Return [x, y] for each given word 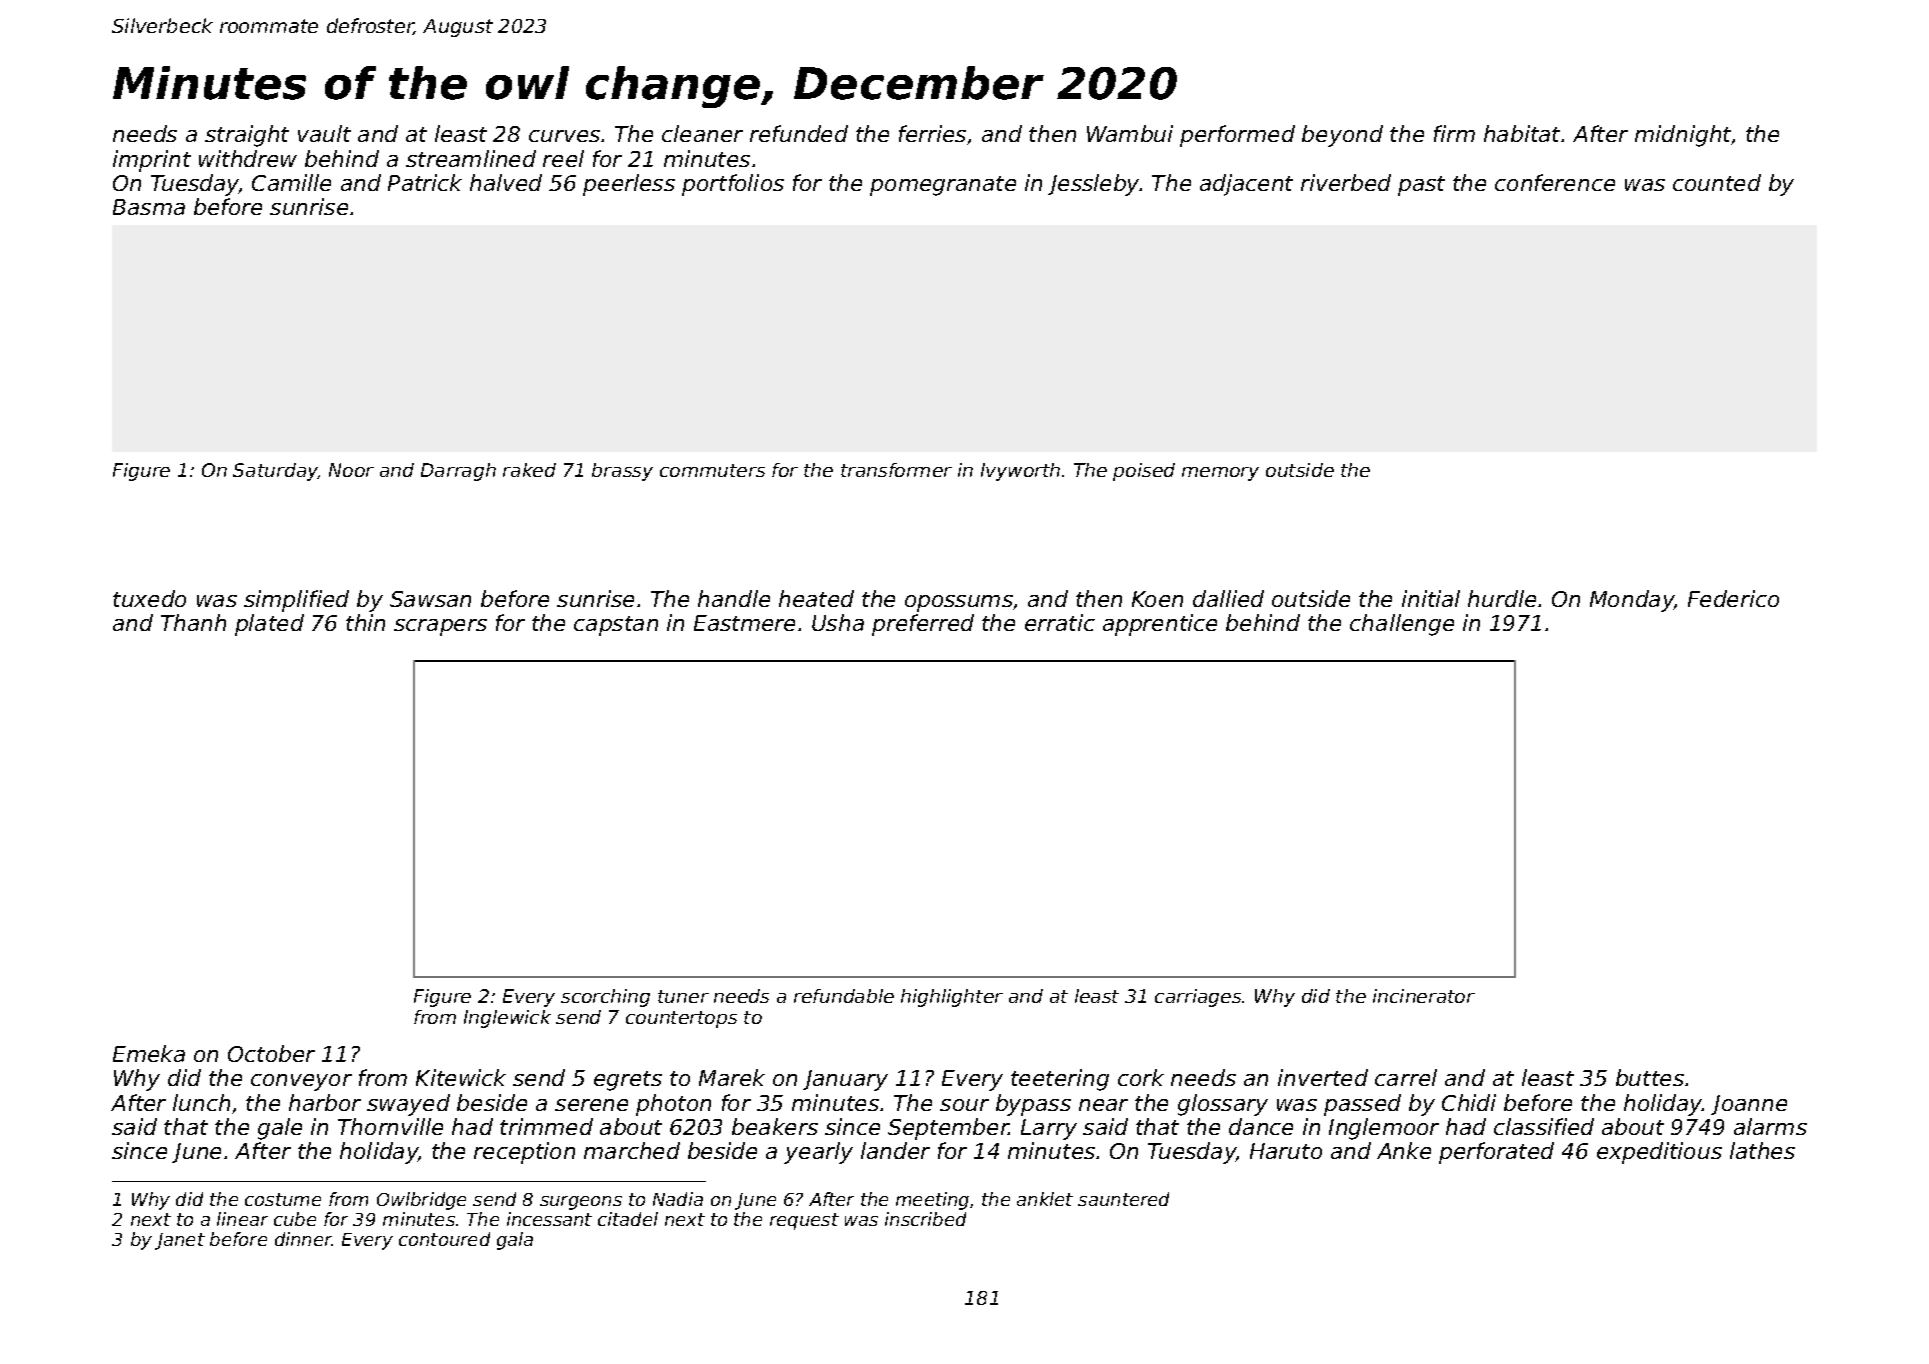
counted [1717, 182]
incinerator [1424, 996]
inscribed [925, 1219]
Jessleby [1094, 185]
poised [1144, 472]
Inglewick [507, 1019]
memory [1220, 474]
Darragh [458, 472]
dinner [303, 1239]
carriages [1198, 998]
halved [506, 182]
